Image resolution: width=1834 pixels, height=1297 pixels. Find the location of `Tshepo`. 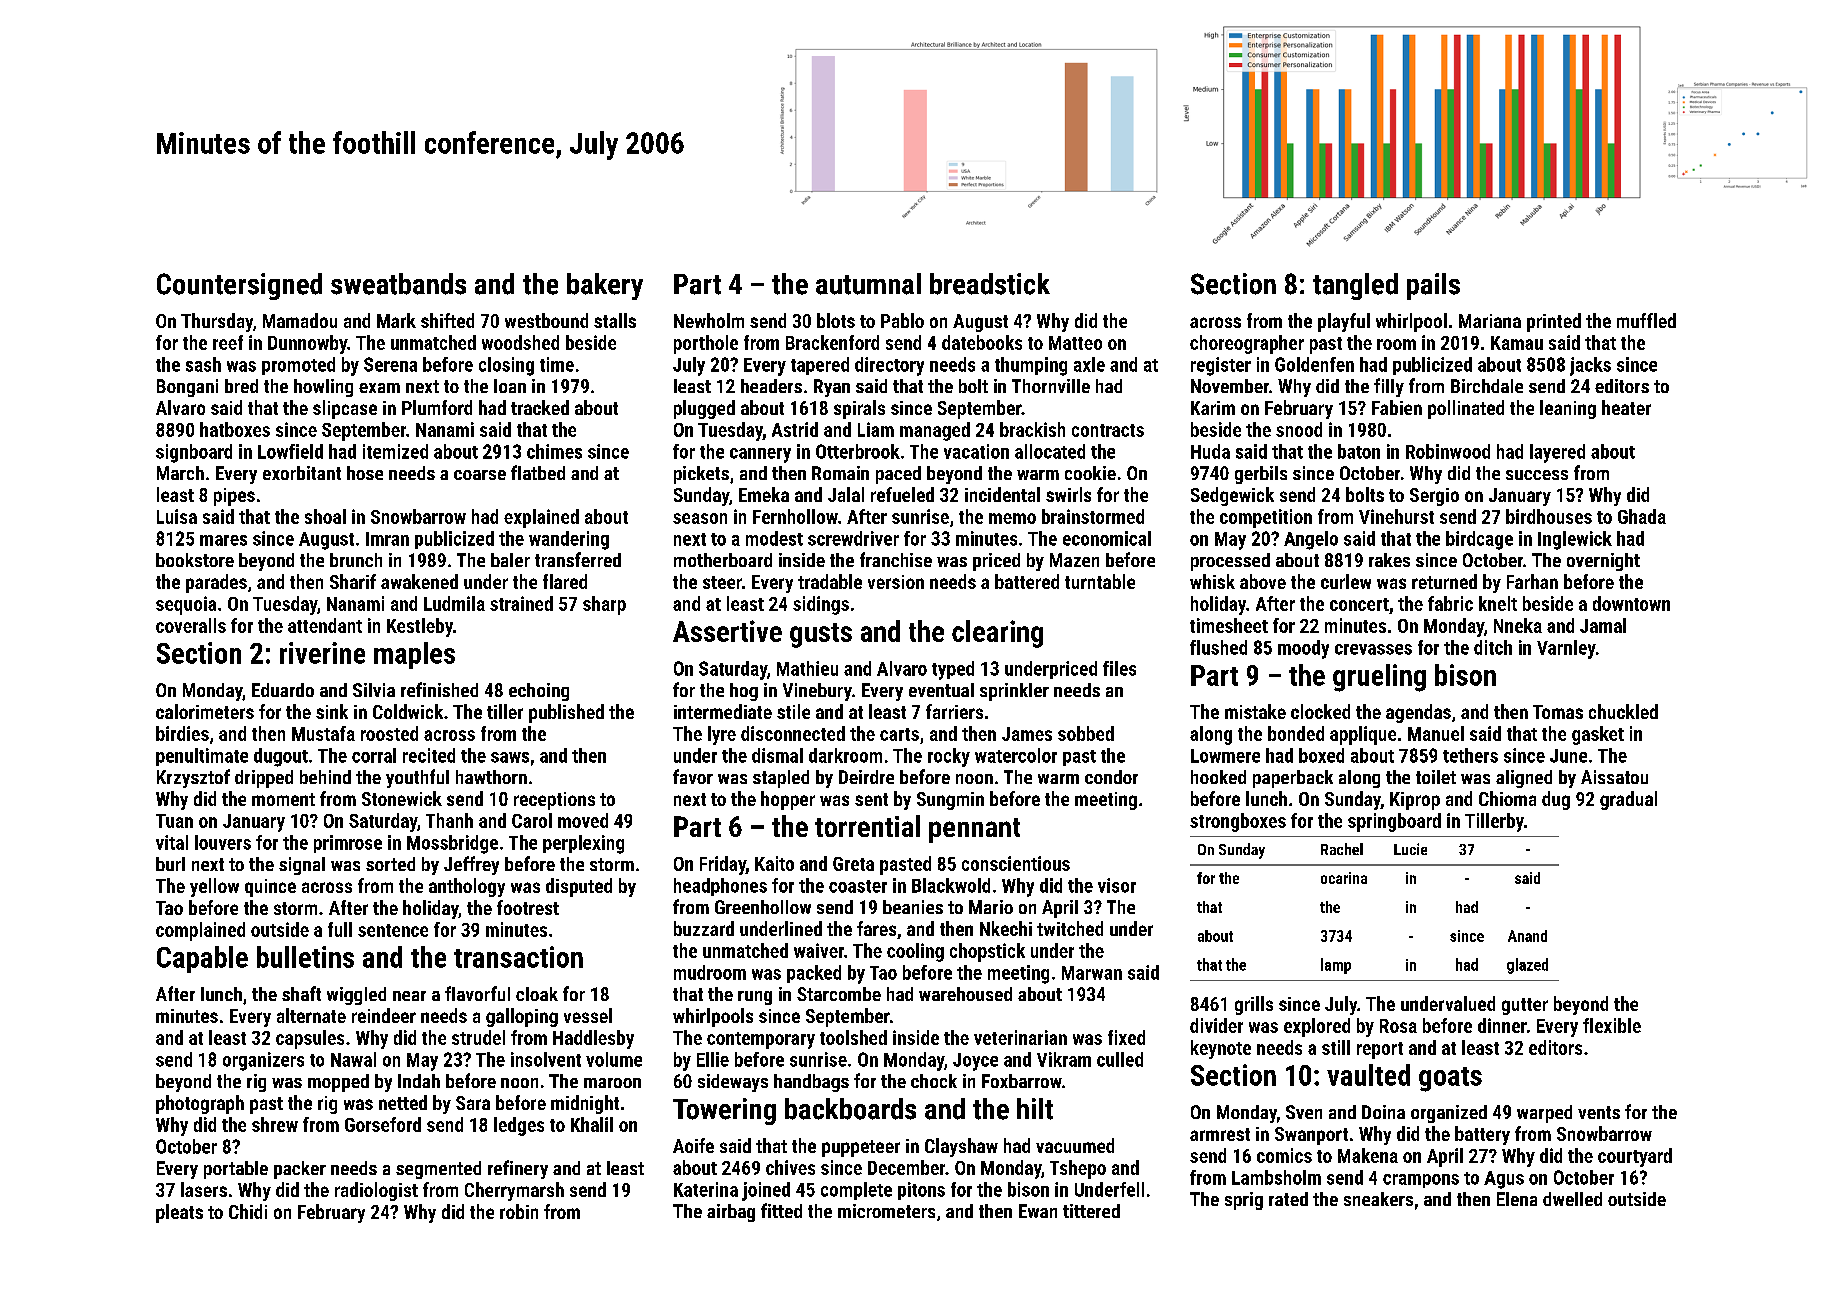

Tshepo is located at coordinates (1078, 1169).
